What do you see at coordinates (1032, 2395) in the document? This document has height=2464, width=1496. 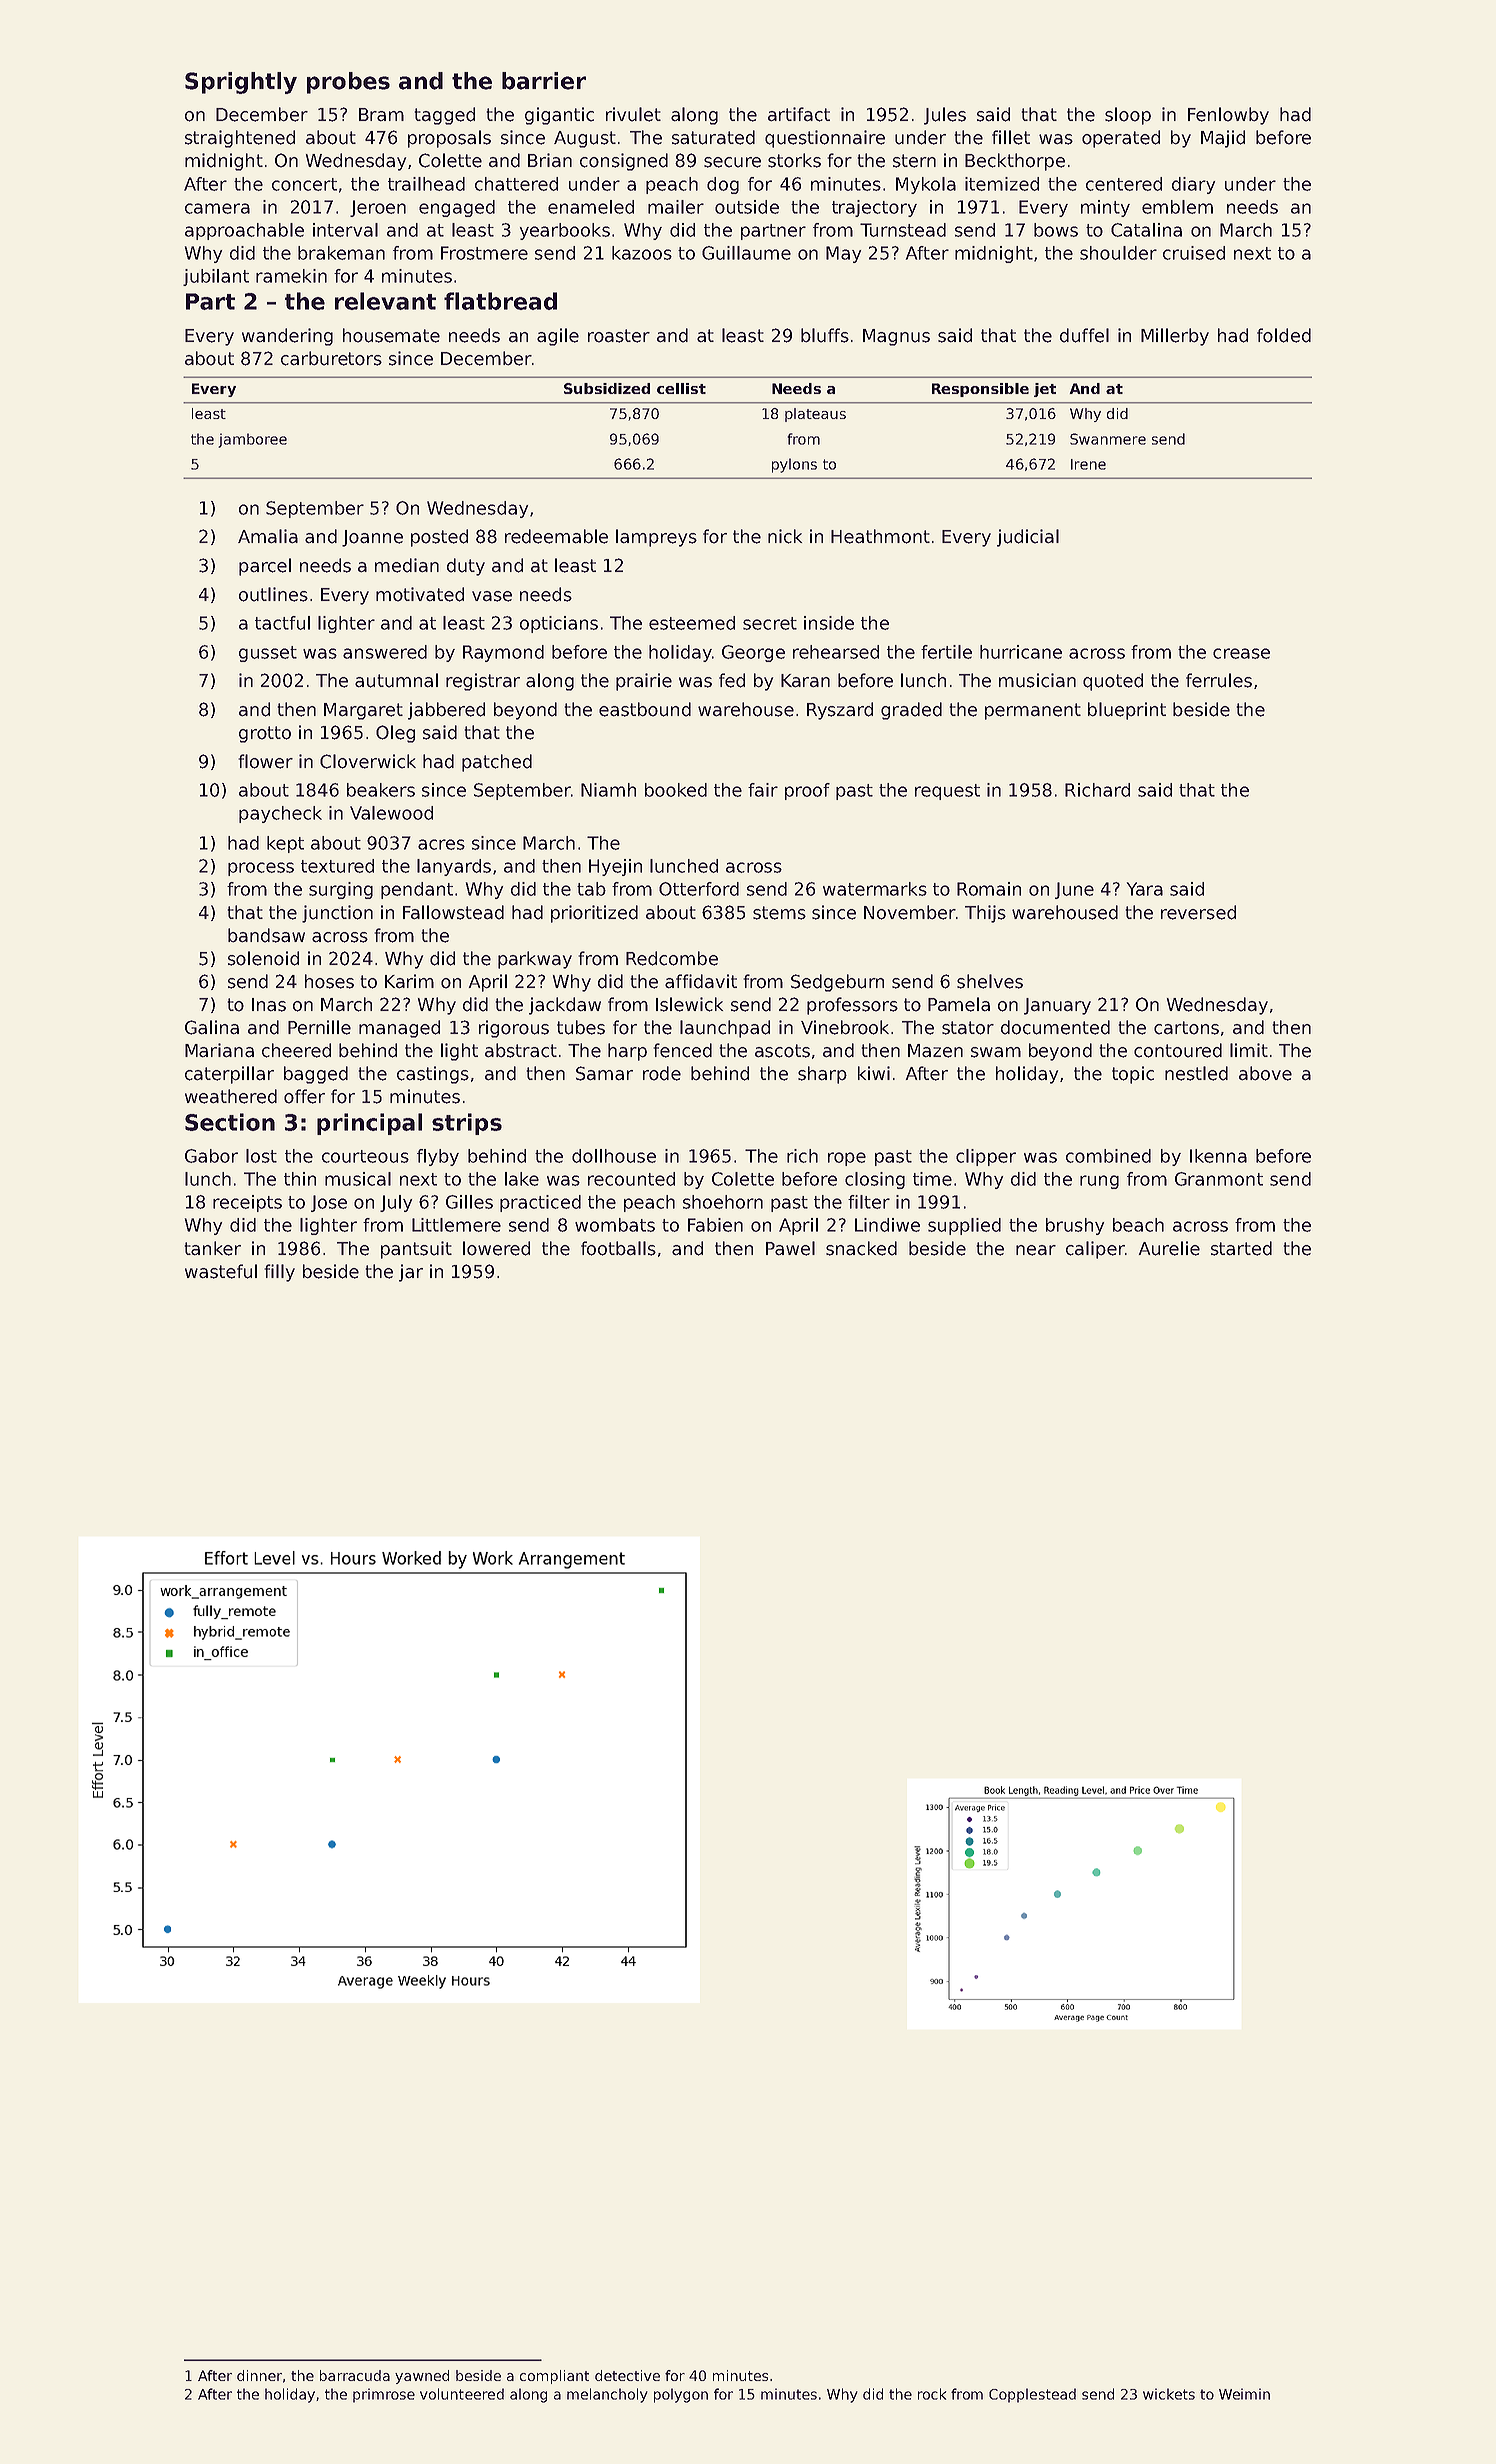 I see `Copplestead` at bounding box center [1032, 2395].
